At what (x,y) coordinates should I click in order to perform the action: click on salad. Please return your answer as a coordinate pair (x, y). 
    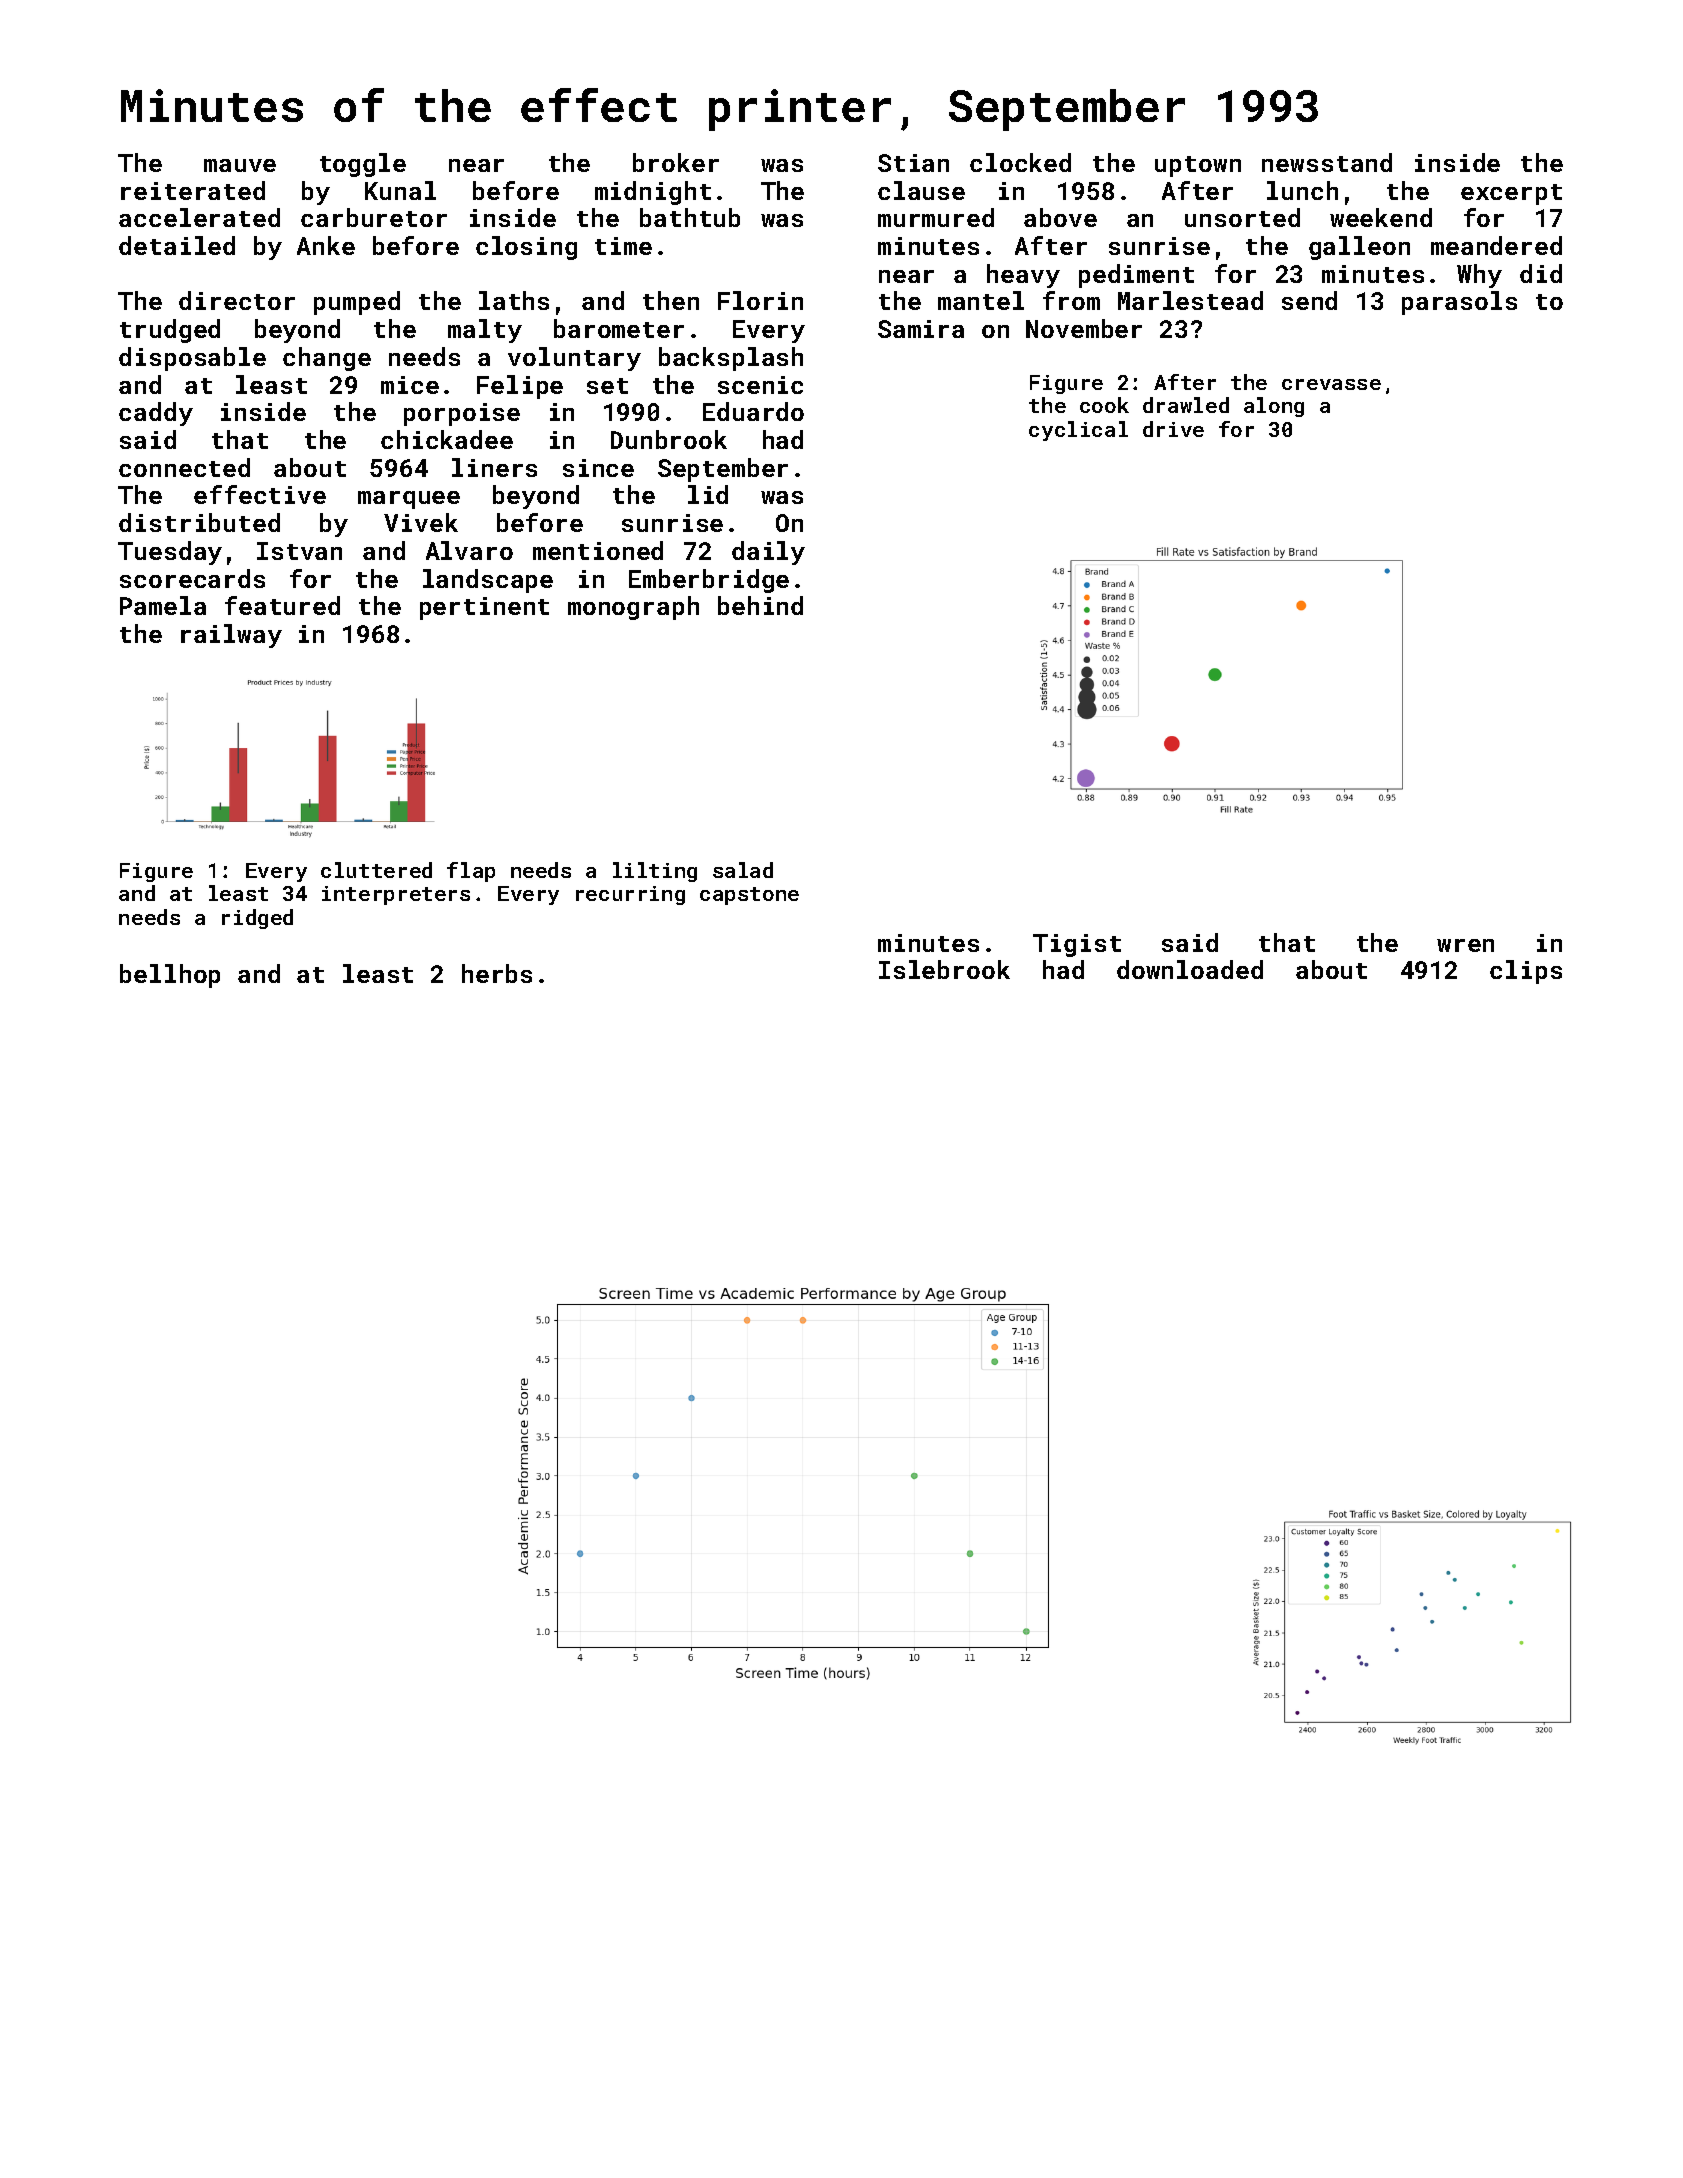
    Looking at the image, I should click on (743, 870).
